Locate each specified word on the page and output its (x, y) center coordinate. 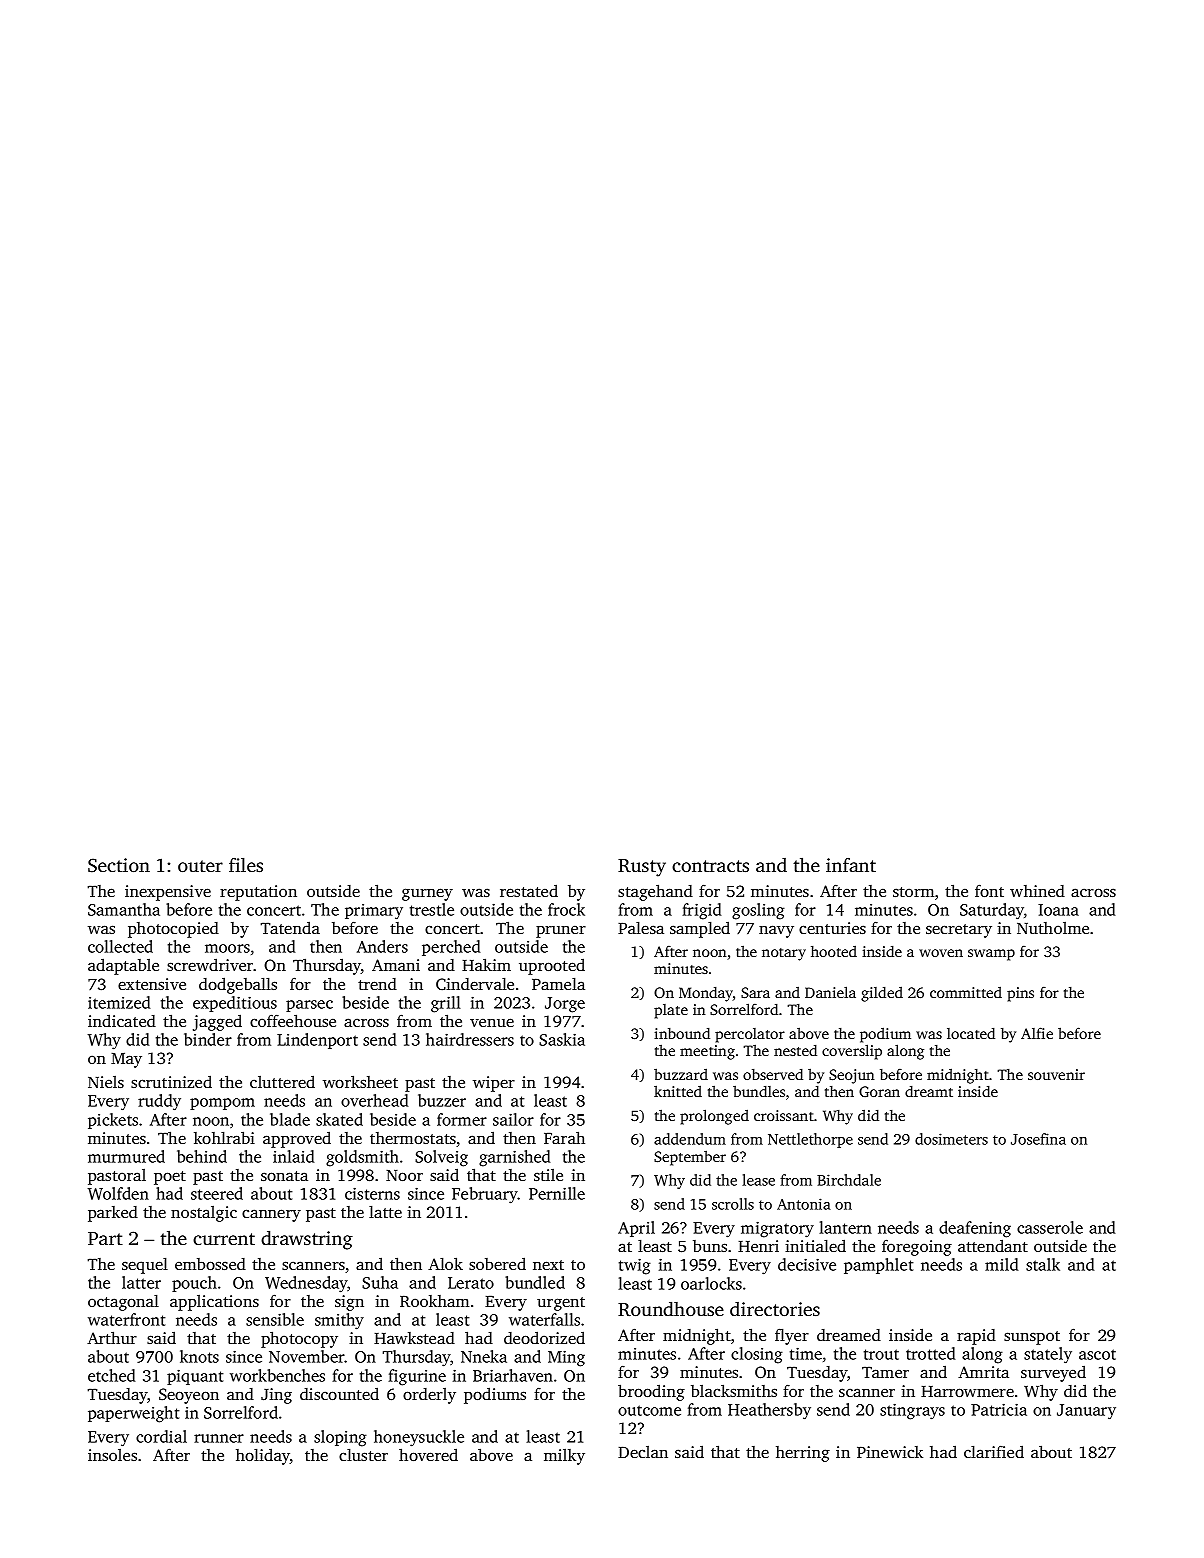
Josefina (1038, 1139)
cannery (271, 1216)
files (246, 864)
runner (219, 1438)
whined (1037, 891)
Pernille (557, 1193)
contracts (710, 866)
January (1086, 1412)
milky (564, 1457)
